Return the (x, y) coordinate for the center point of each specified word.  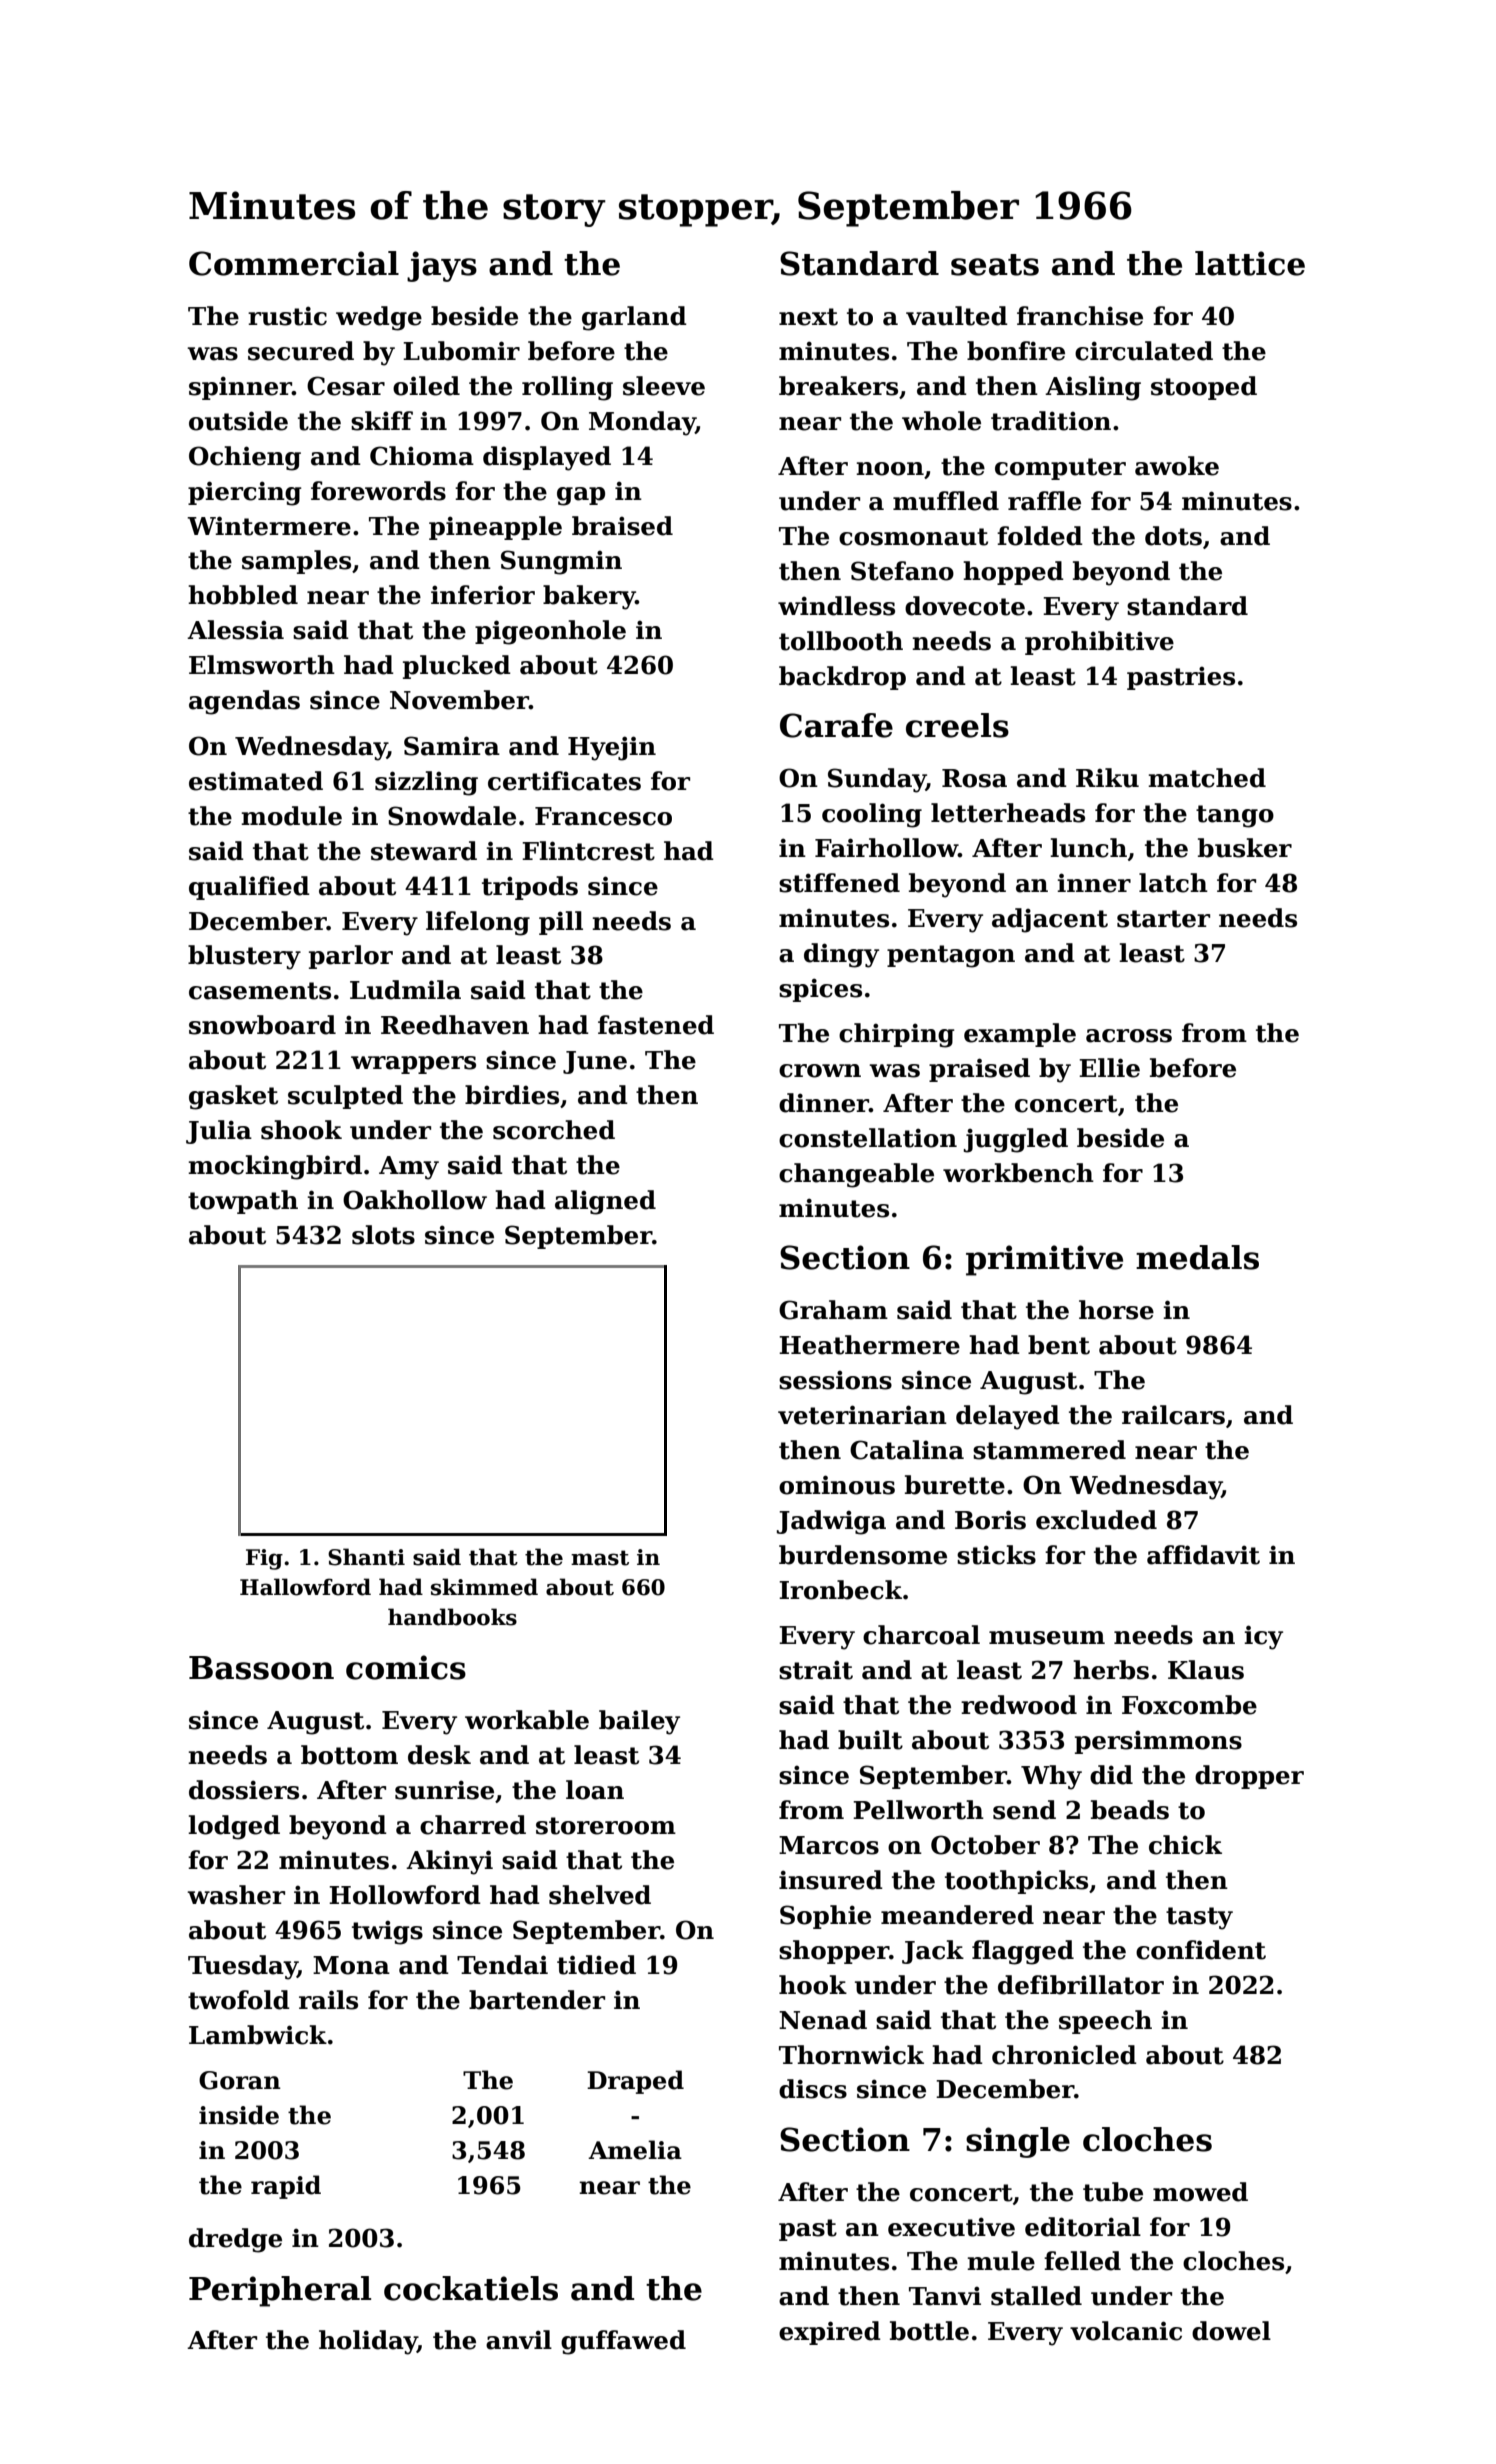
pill (561, 923)
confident (1201, 1950)
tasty (1199, 1918)
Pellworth (918, 1810)
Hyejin (612, 748)
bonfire (1016, 351)
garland (634, 318)
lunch (1088, 848)
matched (1207, 778)
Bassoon (261, 1668)
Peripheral (280, 2291)
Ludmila (405, 990)
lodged (234, 1827)
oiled (426, 386)
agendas (244, 702)
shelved (600, 1895)
